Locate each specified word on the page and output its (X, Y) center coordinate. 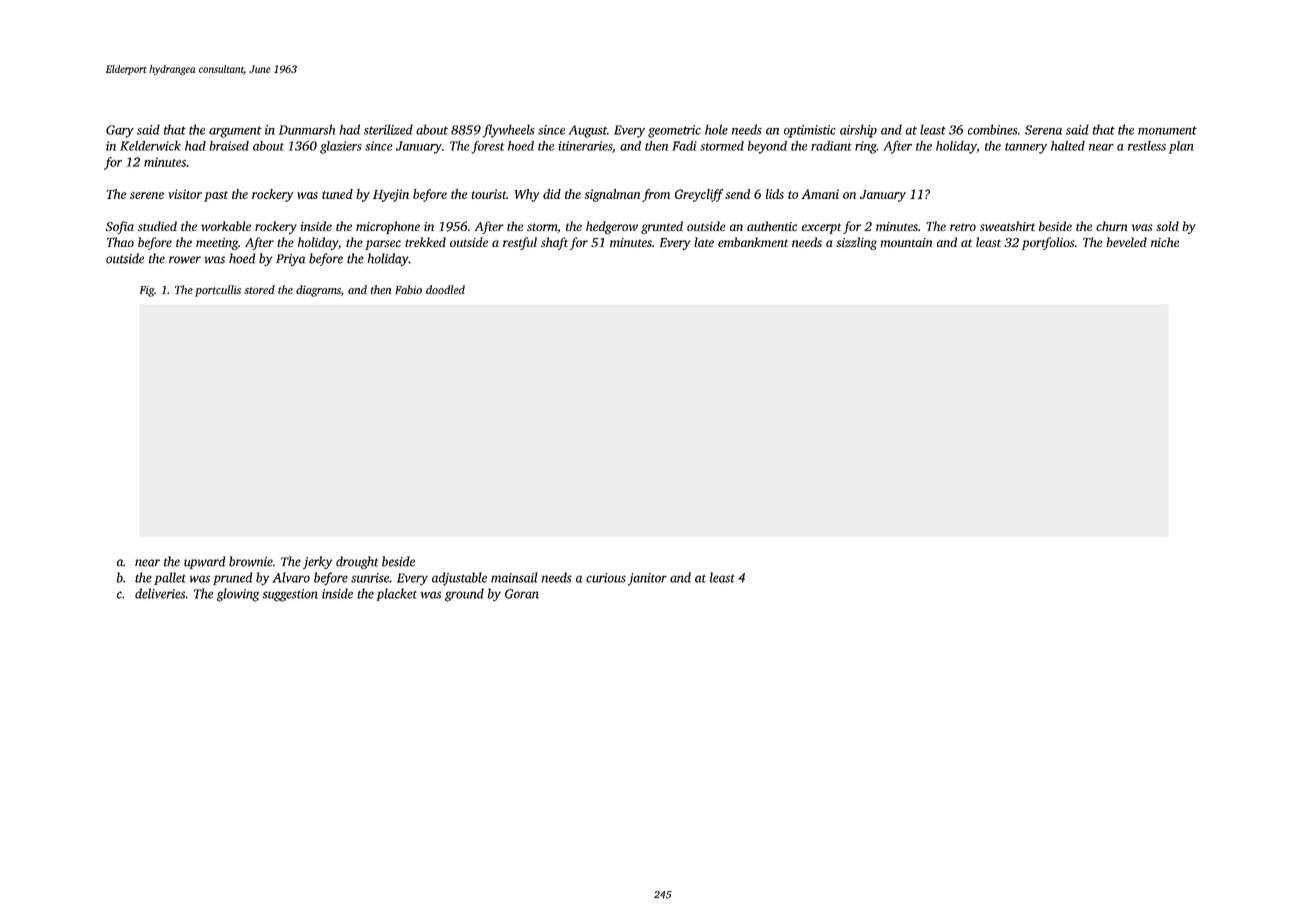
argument (235, 132)
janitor (647, 579)
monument (1167, 130)
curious (606, 578)
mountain (906, 242)
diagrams (318, 291)
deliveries (160, 593)
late (704, 242)
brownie (251, 561)
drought (357, 562)
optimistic (810, 131)
